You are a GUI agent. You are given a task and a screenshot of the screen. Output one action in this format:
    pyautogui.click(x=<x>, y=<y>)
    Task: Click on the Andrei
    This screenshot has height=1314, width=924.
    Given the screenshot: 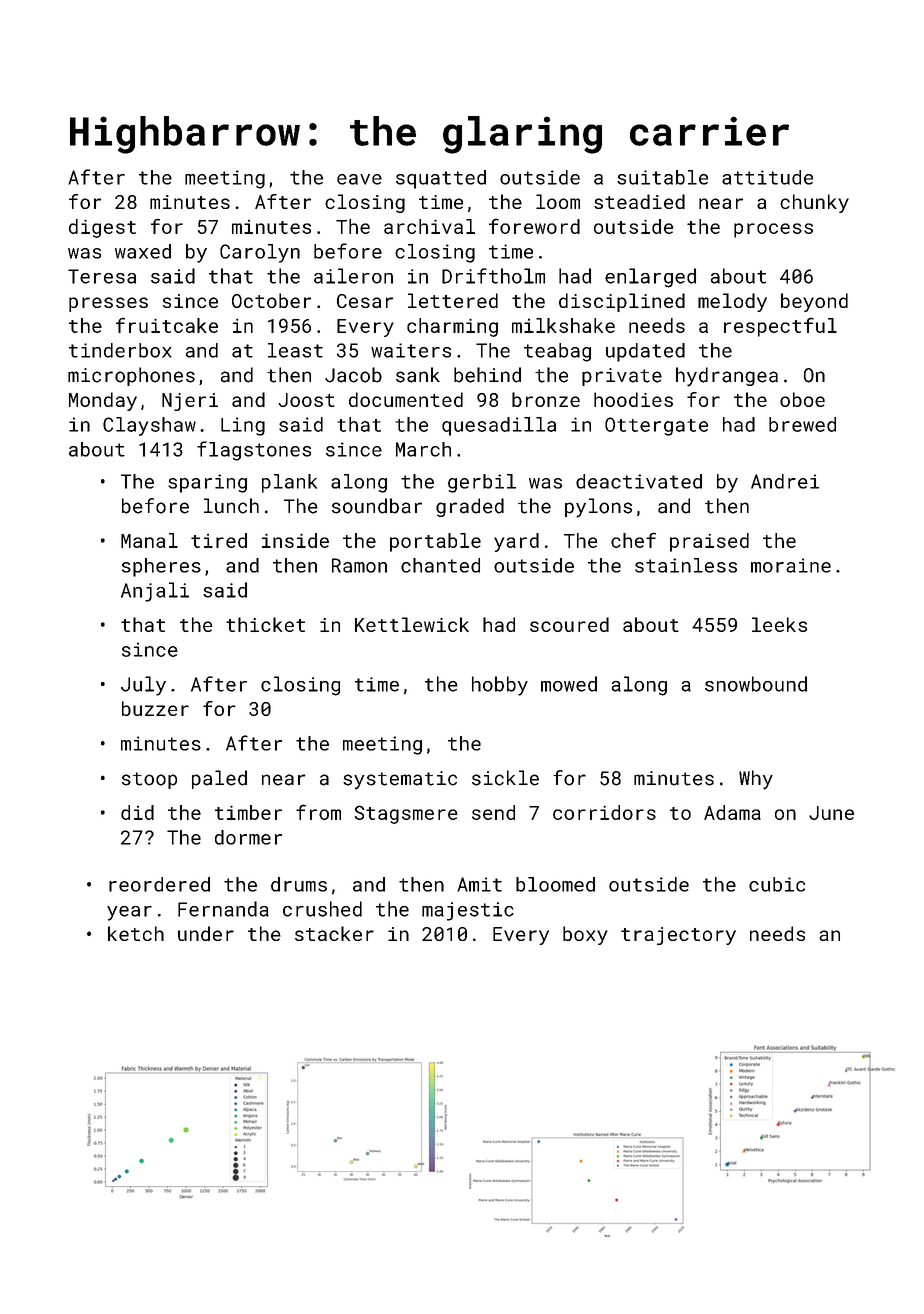 What is the action you would take?
    pyautogui.click(x=785, y=481)
